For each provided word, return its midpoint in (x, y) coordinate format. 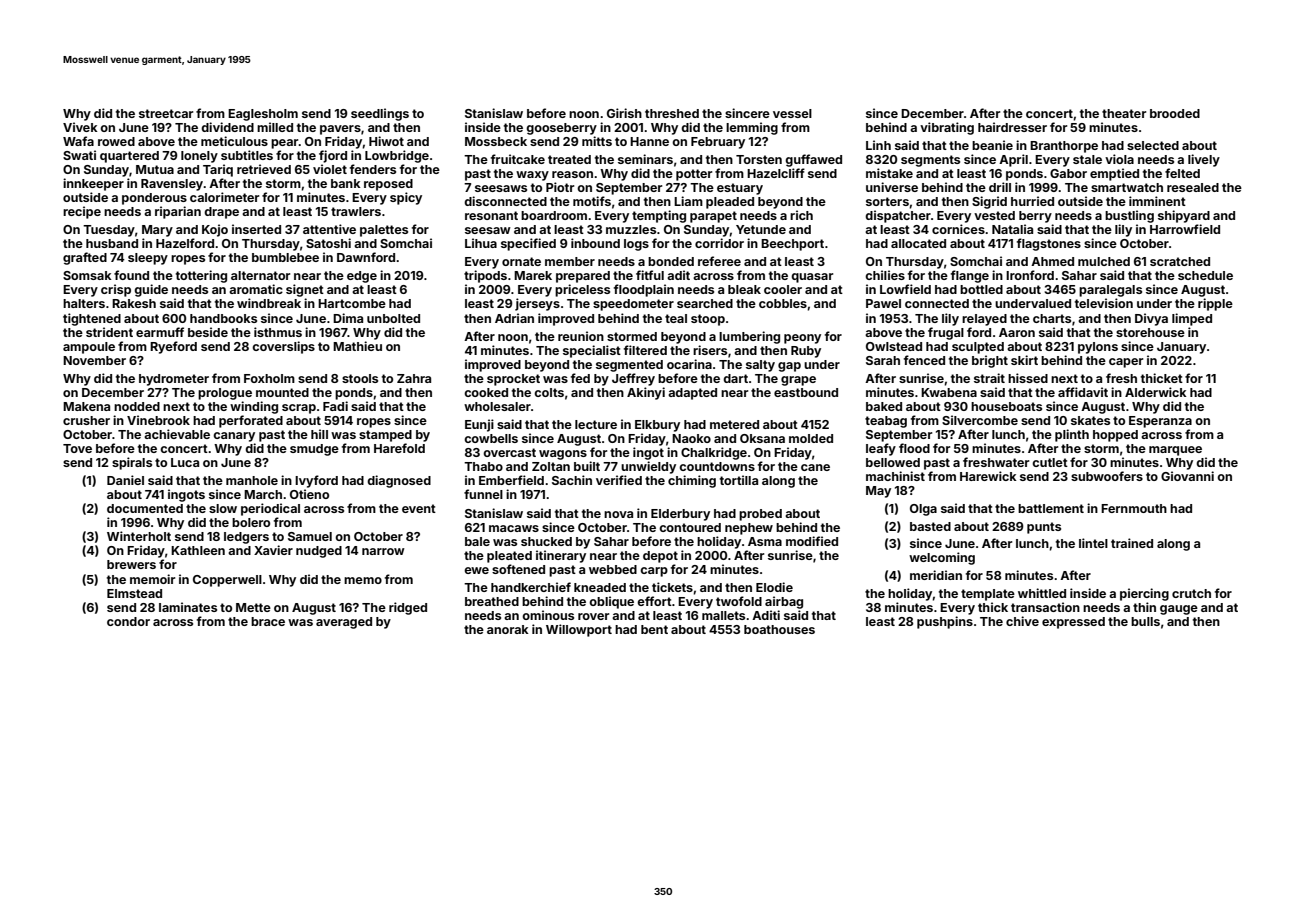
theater (1124, 113)
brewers (131, 564)
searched (705, 303)
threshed (672, 113)
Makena (86, 406)
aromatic (256, 289)
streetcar (166, 113)
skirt (1024, 360)
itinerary (561, 556)
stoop (708, 320)
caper (1126, 363)
